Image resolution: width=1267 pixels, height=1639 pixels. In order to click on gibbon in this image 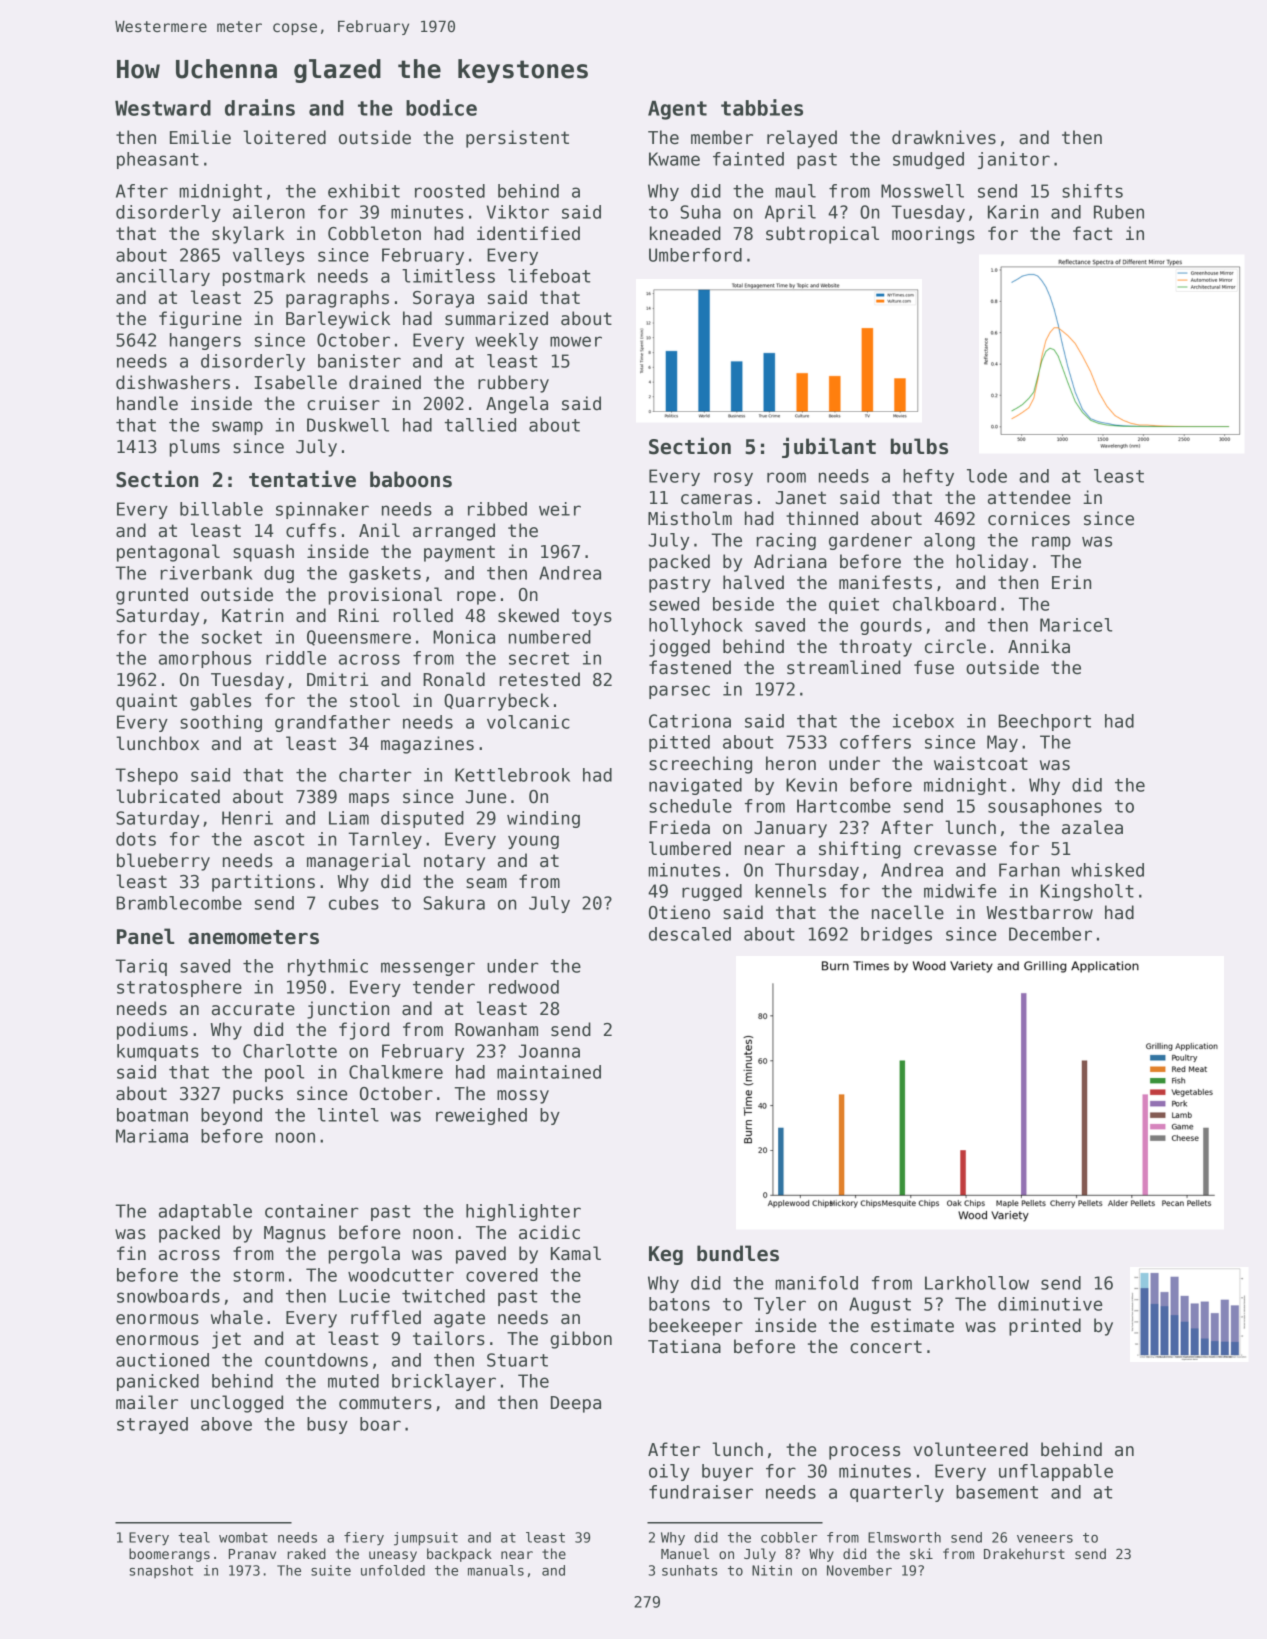, I will do `click(581, 1340)`.
